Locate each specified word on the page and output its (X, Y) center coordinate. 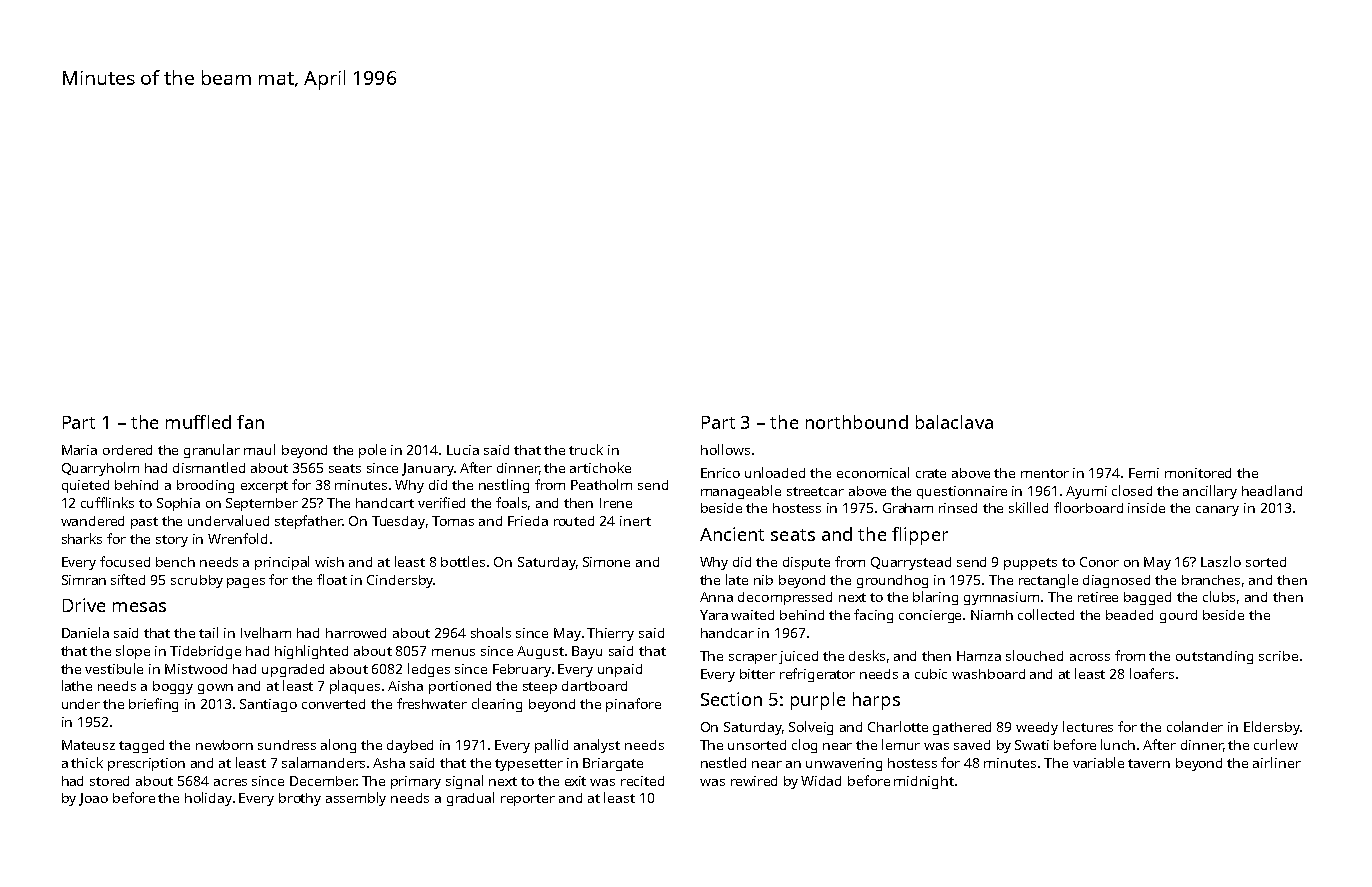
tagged (141, 746)
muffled (198, 422)
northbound (857, 422)
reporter (528, 800)
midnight (924, 782)
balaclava (954, 422)
